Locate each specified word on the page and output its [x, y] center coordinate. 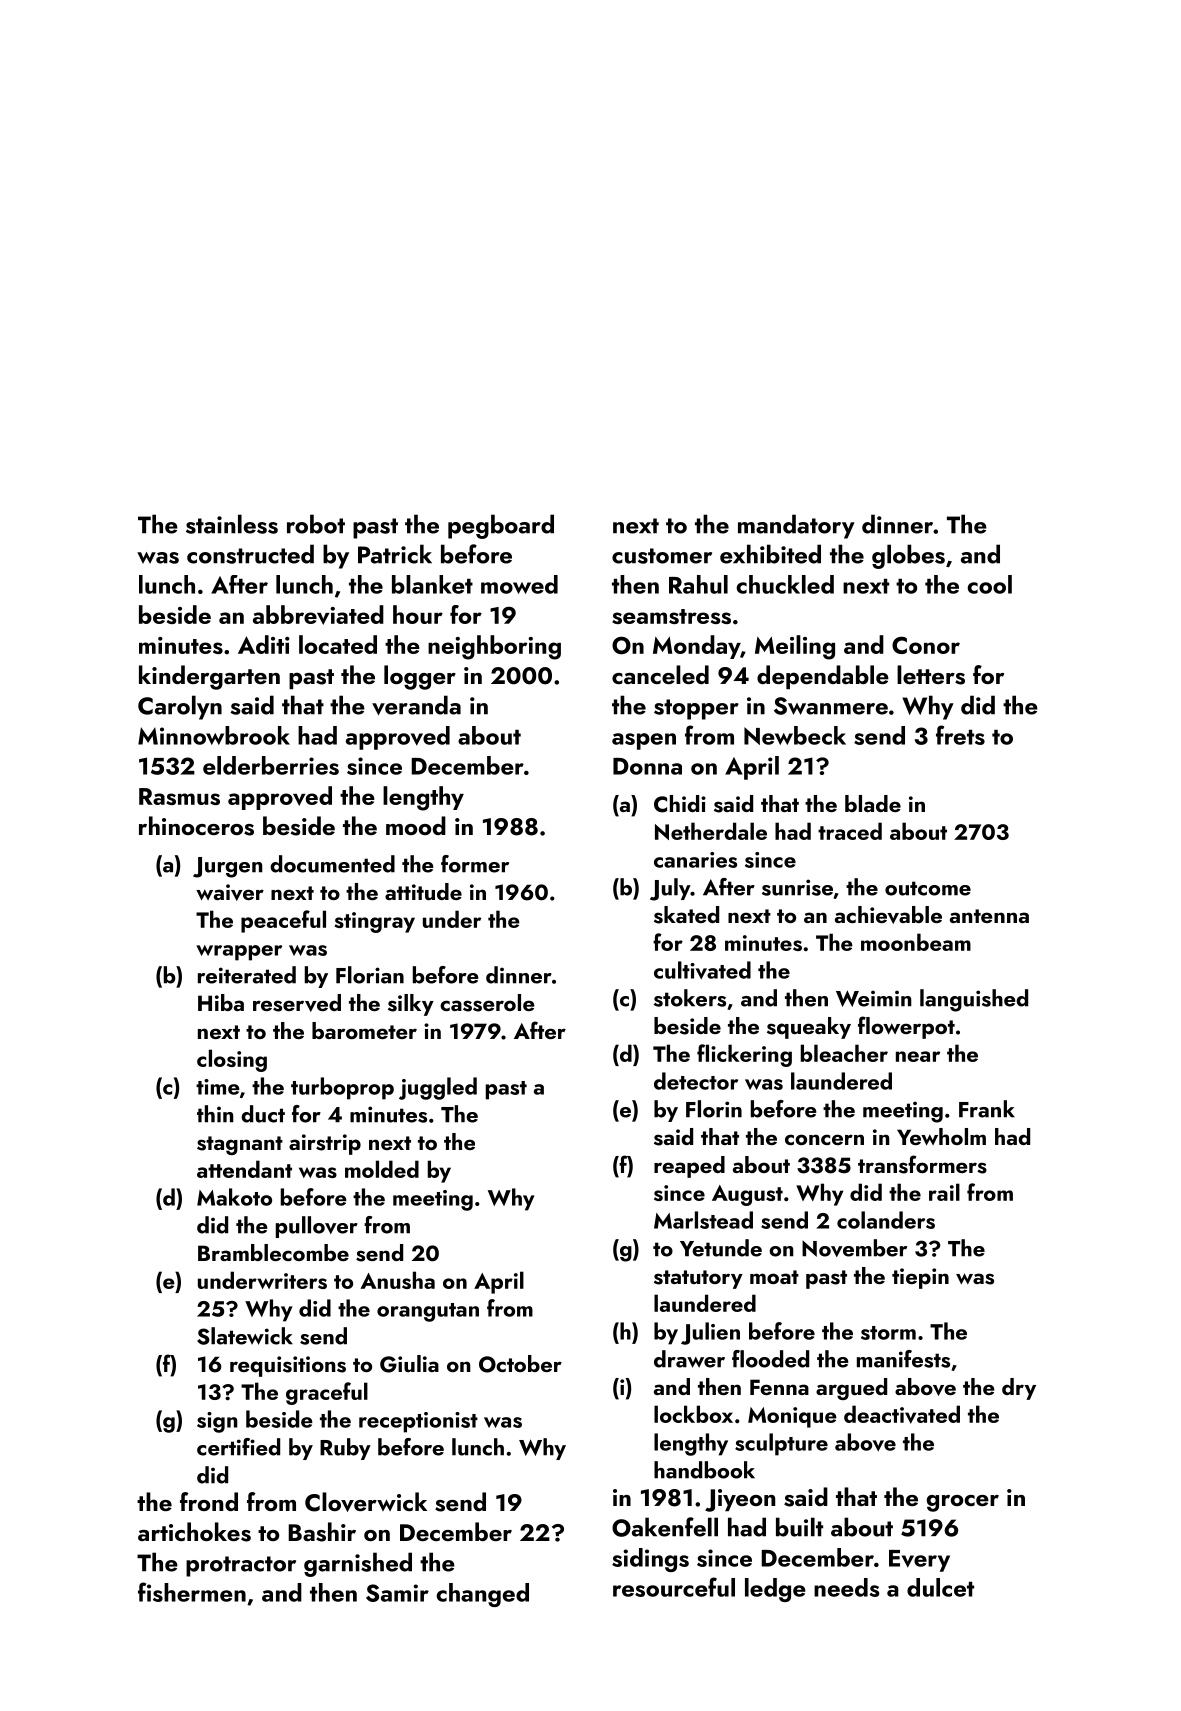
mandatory [796, 526]
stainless [232, 524]
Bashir [322, 1532]
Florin [714, 1109]
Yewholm [941, 1136]
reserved [297, 1003]
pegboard [501, 526]
